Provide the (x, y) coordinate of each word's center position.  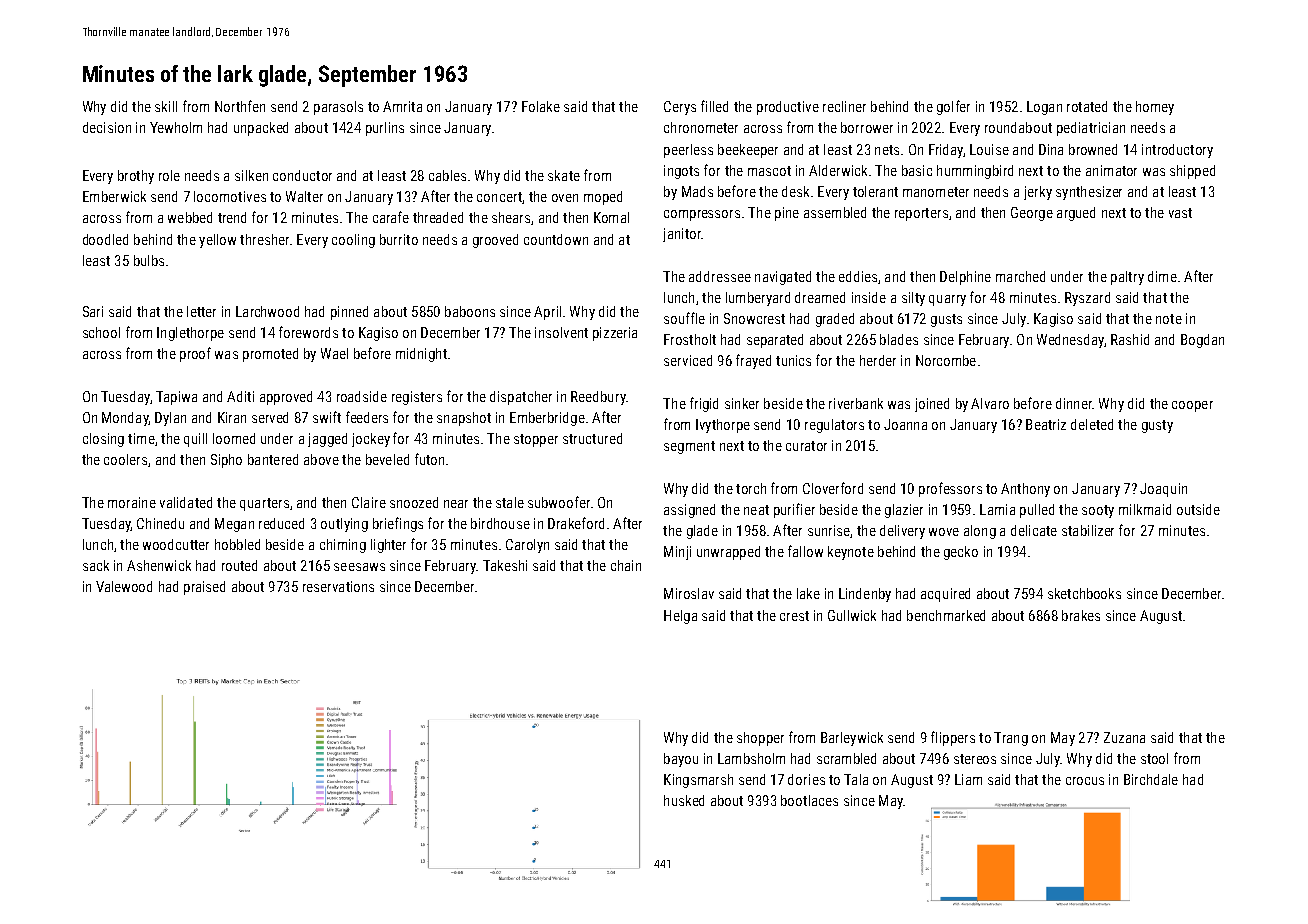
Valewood (124, 586)
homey (1155, 108)
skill (166, 106)
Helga (680, 617)
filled (714, 106)
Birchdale (1151, 779)
